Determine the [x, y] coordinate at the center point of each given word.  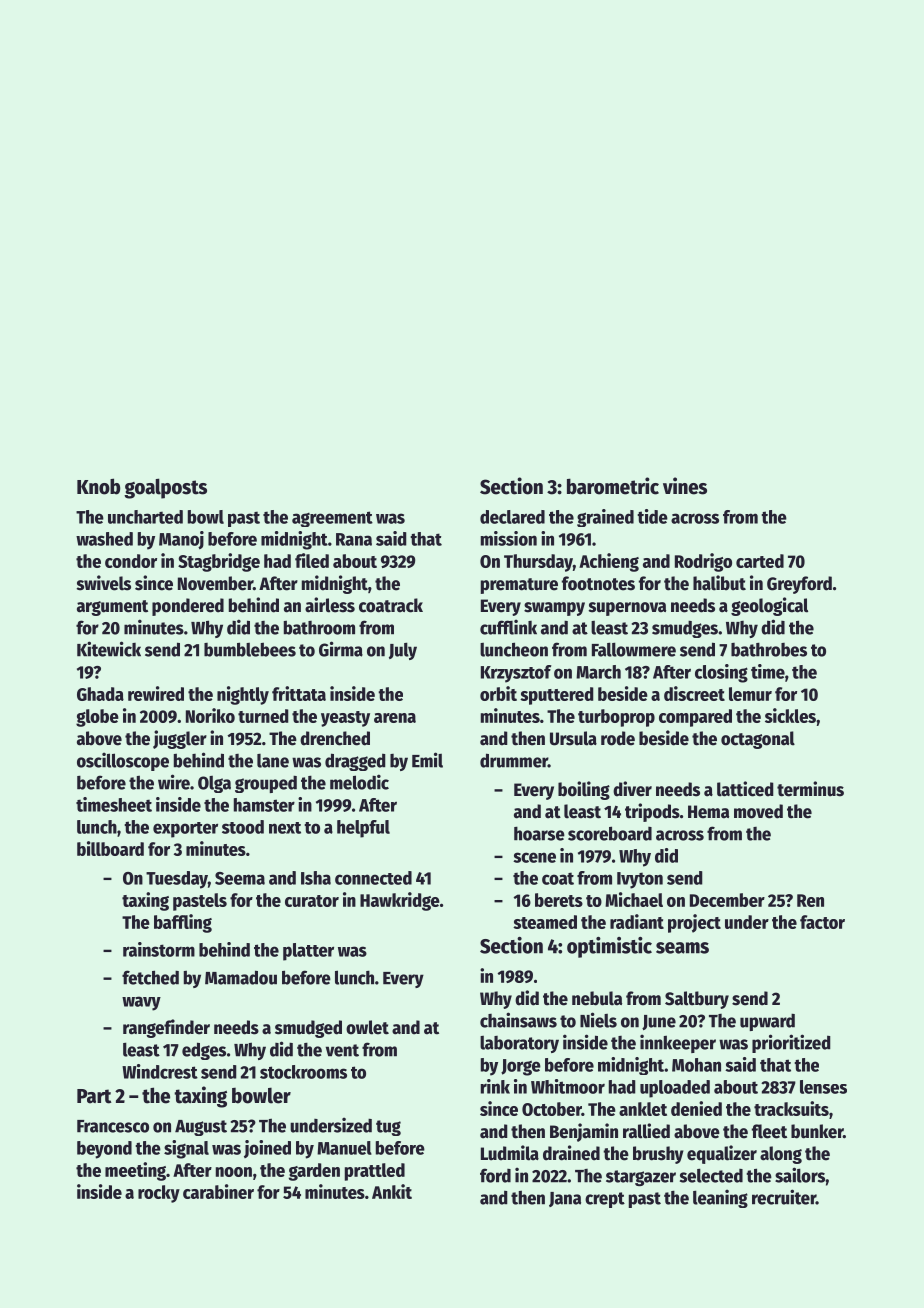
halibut [719, 583]
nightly [243, 695]
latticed [745, 789]
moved [758, 811]
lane [273, 761]
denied [696, 1108]
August [201, 1128]
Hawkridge [400, 901]
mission [509, 538]
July [403, 651]
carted [760, 561]
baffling [183, 923]
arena [395, 718]
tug [388, 1128]
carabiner [218, 1191]
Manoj [181, 540]
